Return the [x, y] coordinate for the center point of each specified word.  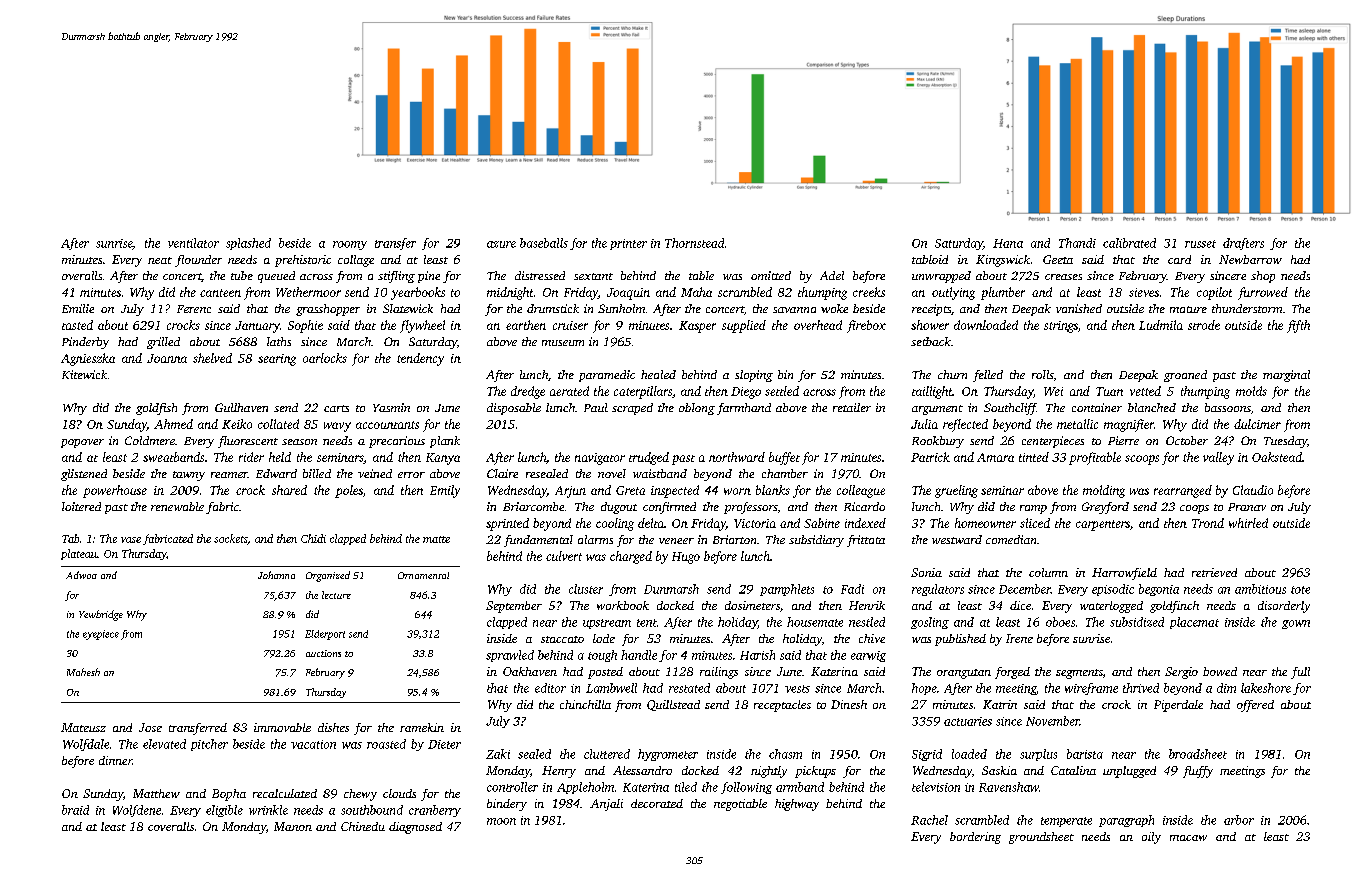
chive [872, 638]
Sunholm [621, 308]
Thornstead [694, 243]
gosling [930, 623]
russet [1200, 244]
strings [1061, 327]
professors [751, 508]
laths [279, 341]
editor [550, 688]
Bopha [229, 795]
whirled [1248, 523]
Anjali [606, 805]
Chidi [313, 538]
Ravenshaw [1009, 787]
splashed [248, 244]
